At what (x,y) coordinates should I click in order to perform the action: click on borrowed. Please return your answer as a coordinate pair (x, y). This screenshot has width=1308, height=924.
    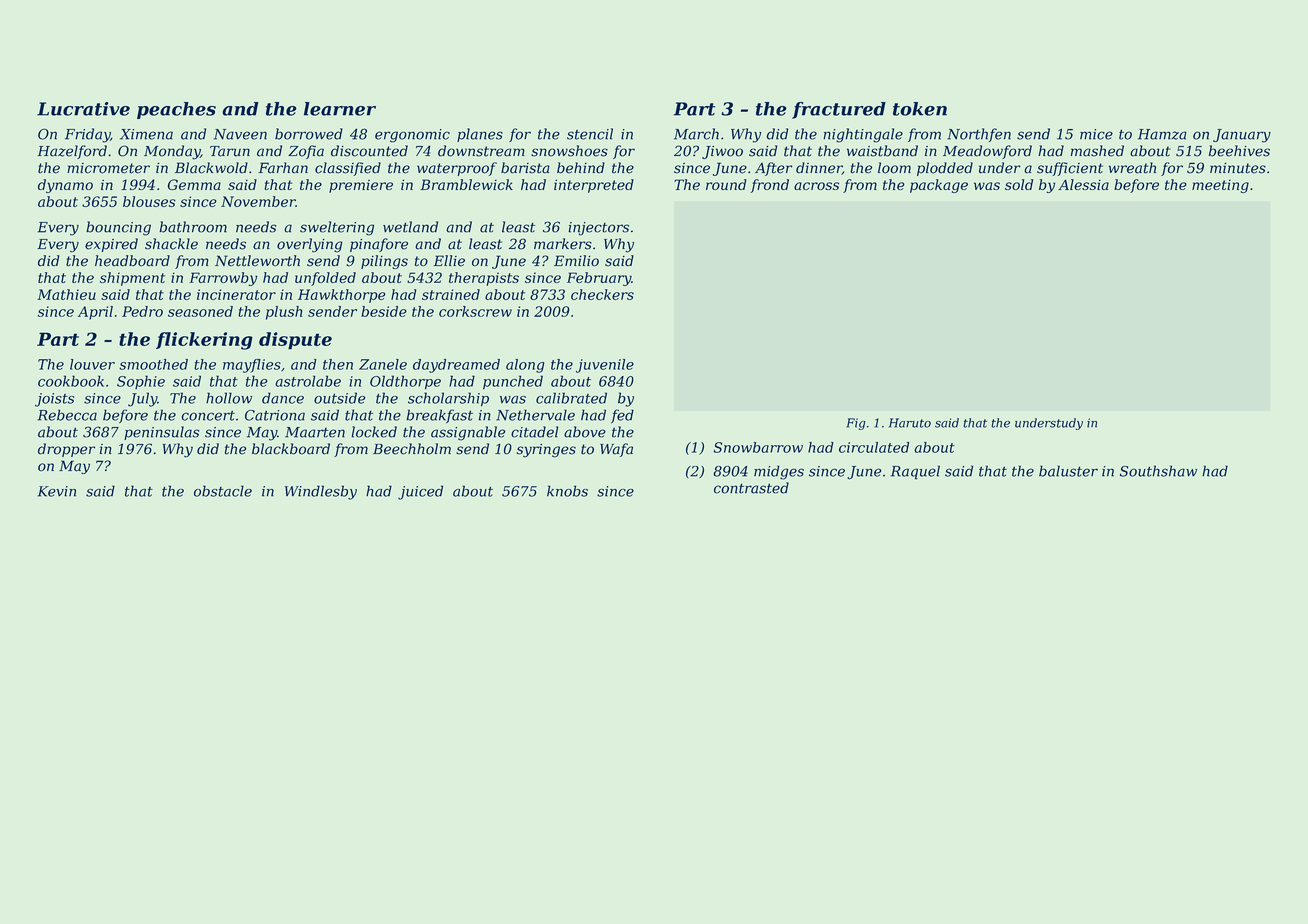
    Looking at the image, I should click on (309, 134).
